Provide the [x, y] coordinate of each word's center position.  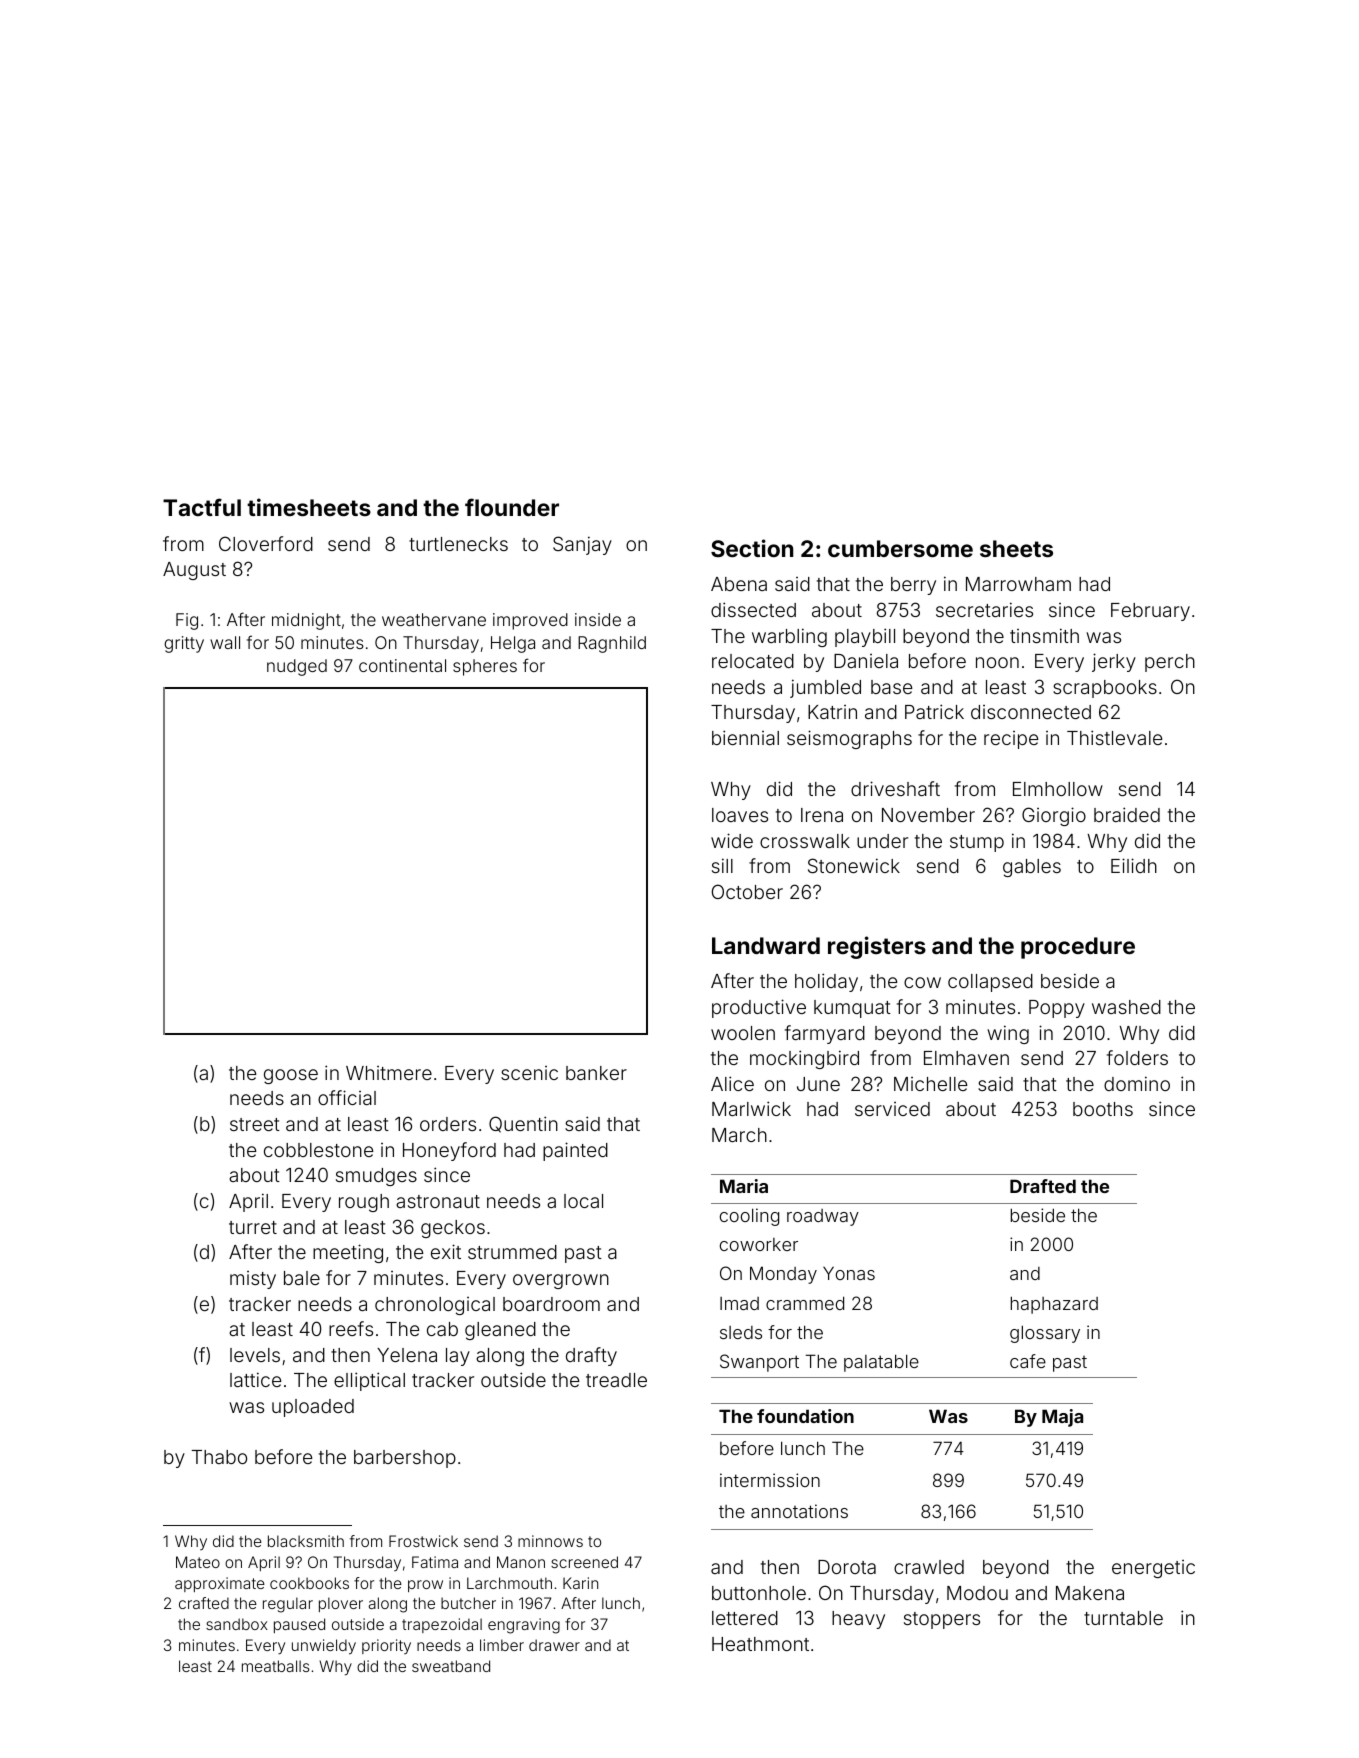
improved [530, 621]
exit [446, 1251]
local [583, 1201]
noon [997, 662]
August [194, 571]
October [747, 891]
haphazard [1054, 1305]
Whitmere [389, 1073]
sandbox [237, 1624]
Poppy [1057, 1009]
